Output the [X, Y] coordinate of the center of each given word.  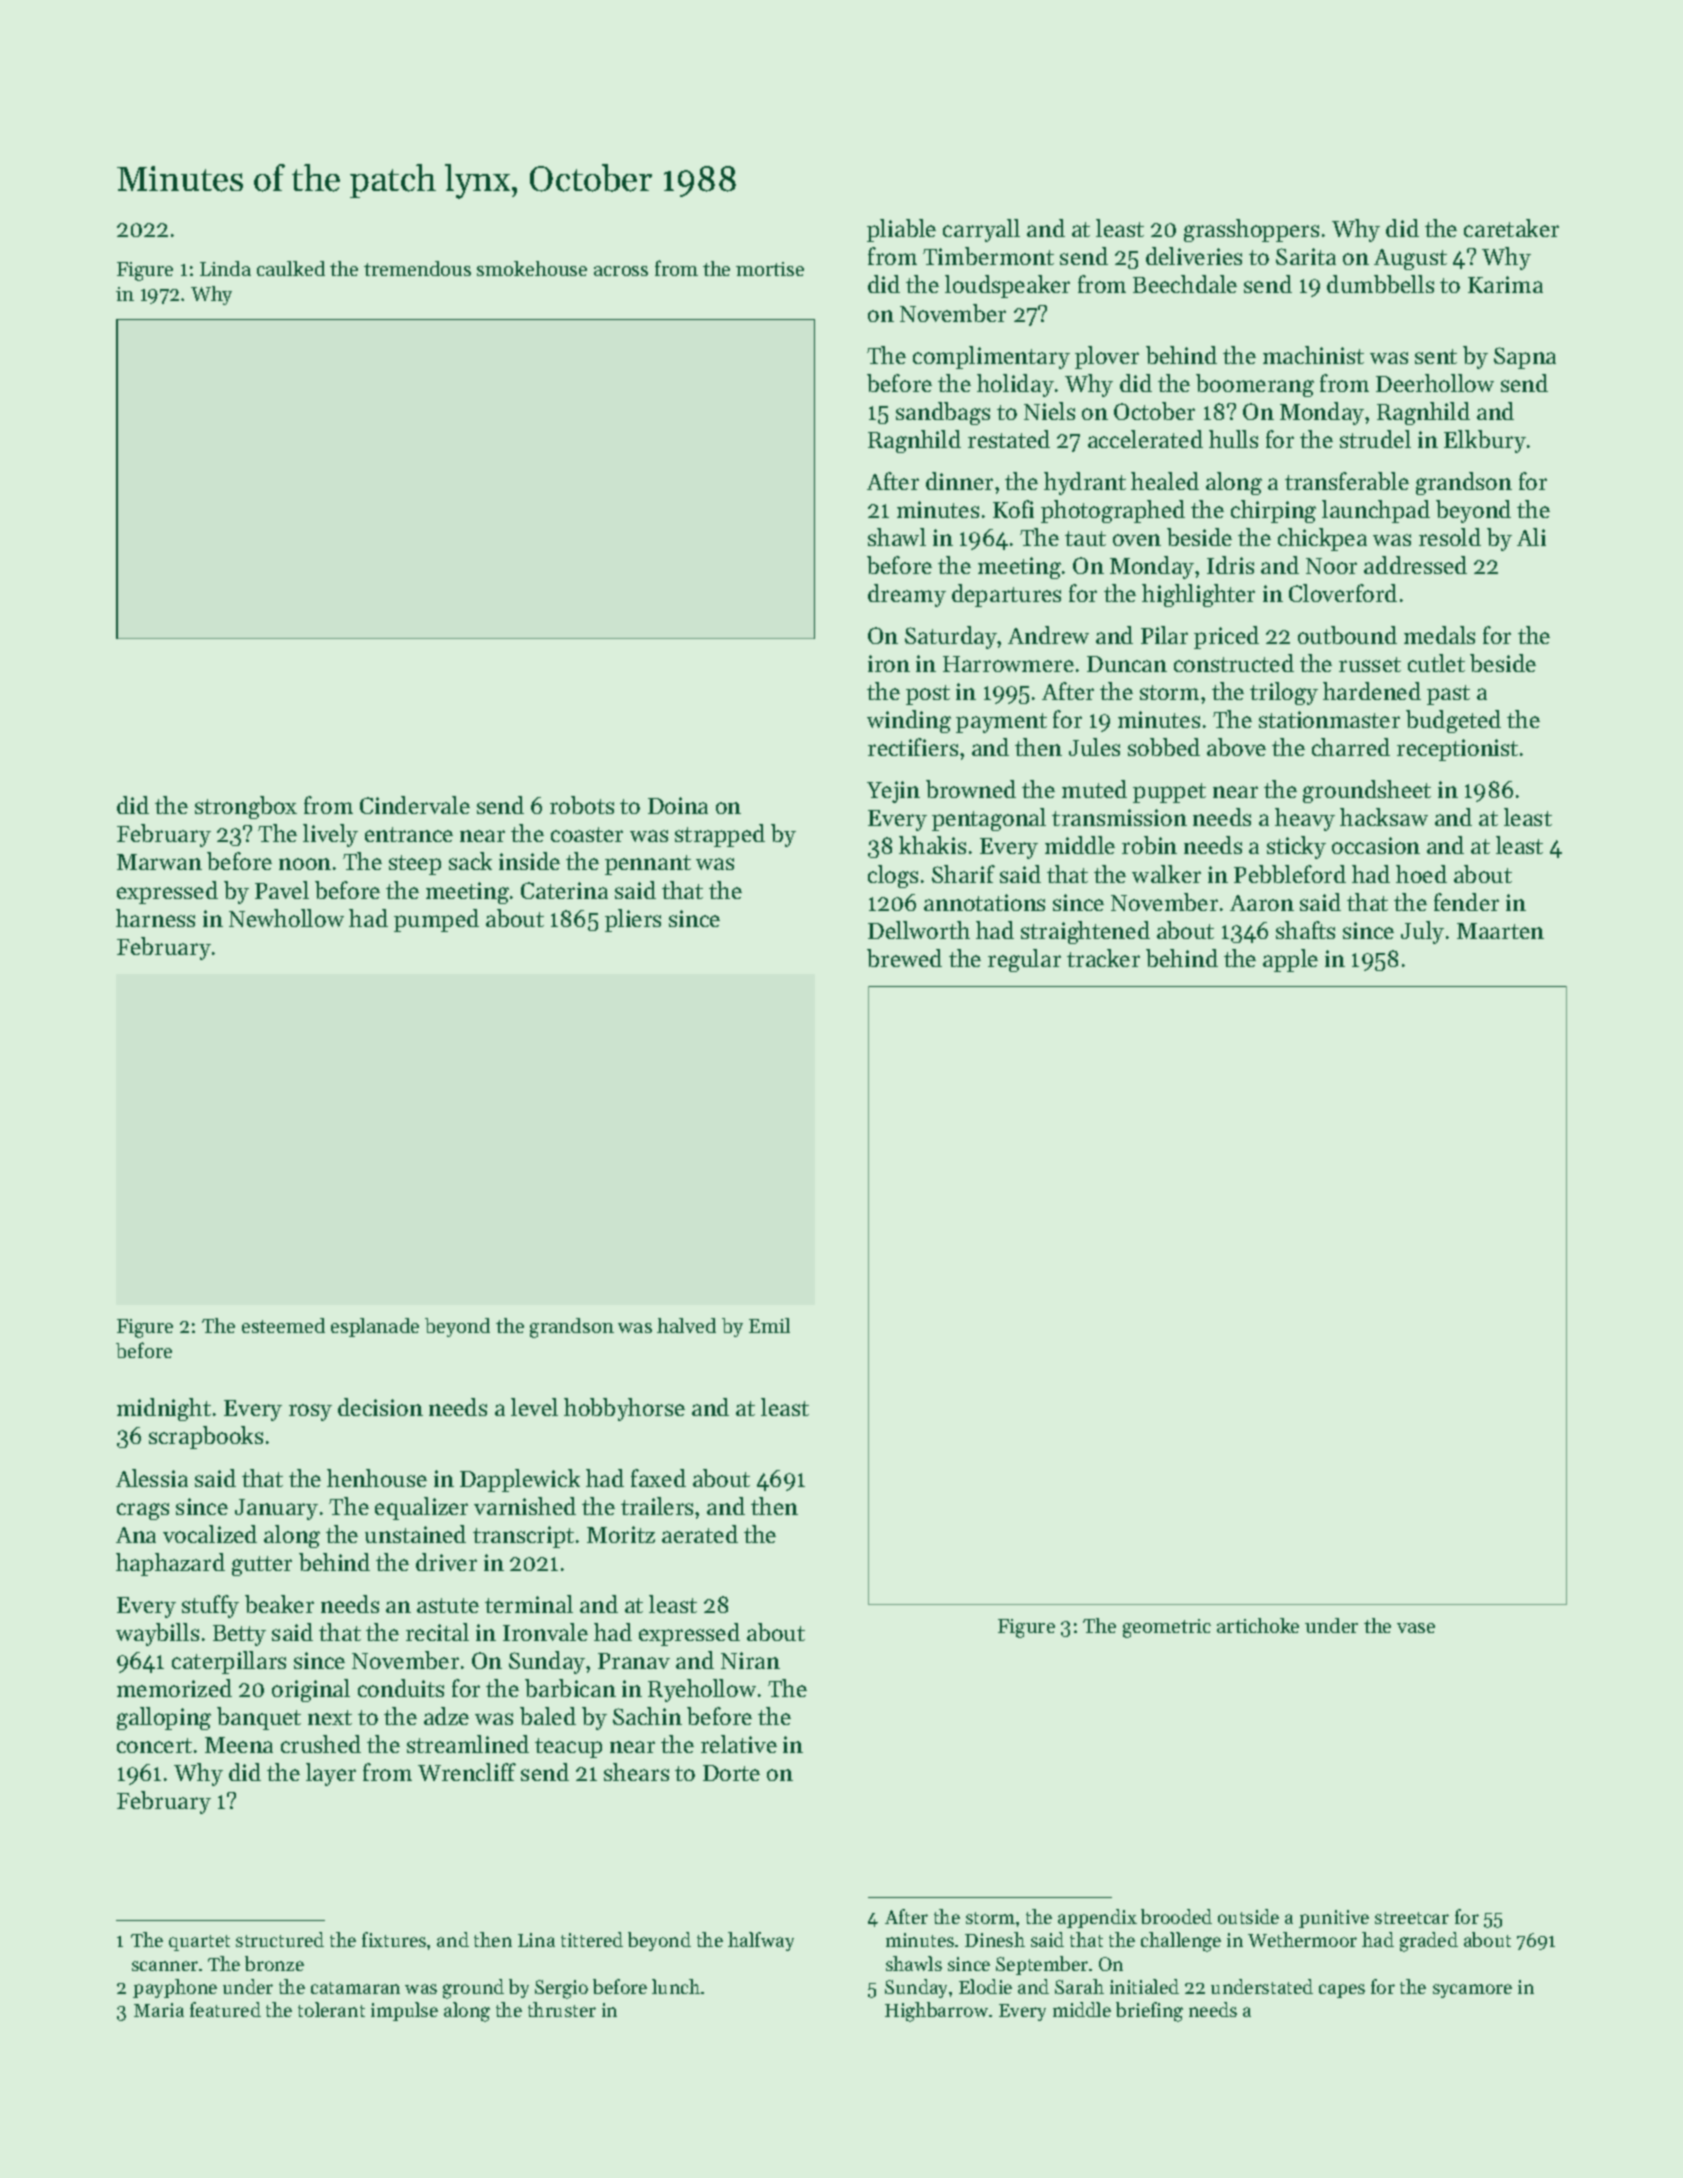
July [1422, 932]
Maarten [1500, 931]
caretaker [1511, 228]
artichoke [1258, 1625]
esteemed [283, 1325]
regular [1024, 960]
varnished [525, 1506]
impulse [404, 2011]
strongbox [246, 807]
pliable [901, 230]
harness [155, 918]
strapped [720, 835]
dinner [959, 481]
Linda [225, 268]
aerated [700, 1534]
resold [1450, 537]
